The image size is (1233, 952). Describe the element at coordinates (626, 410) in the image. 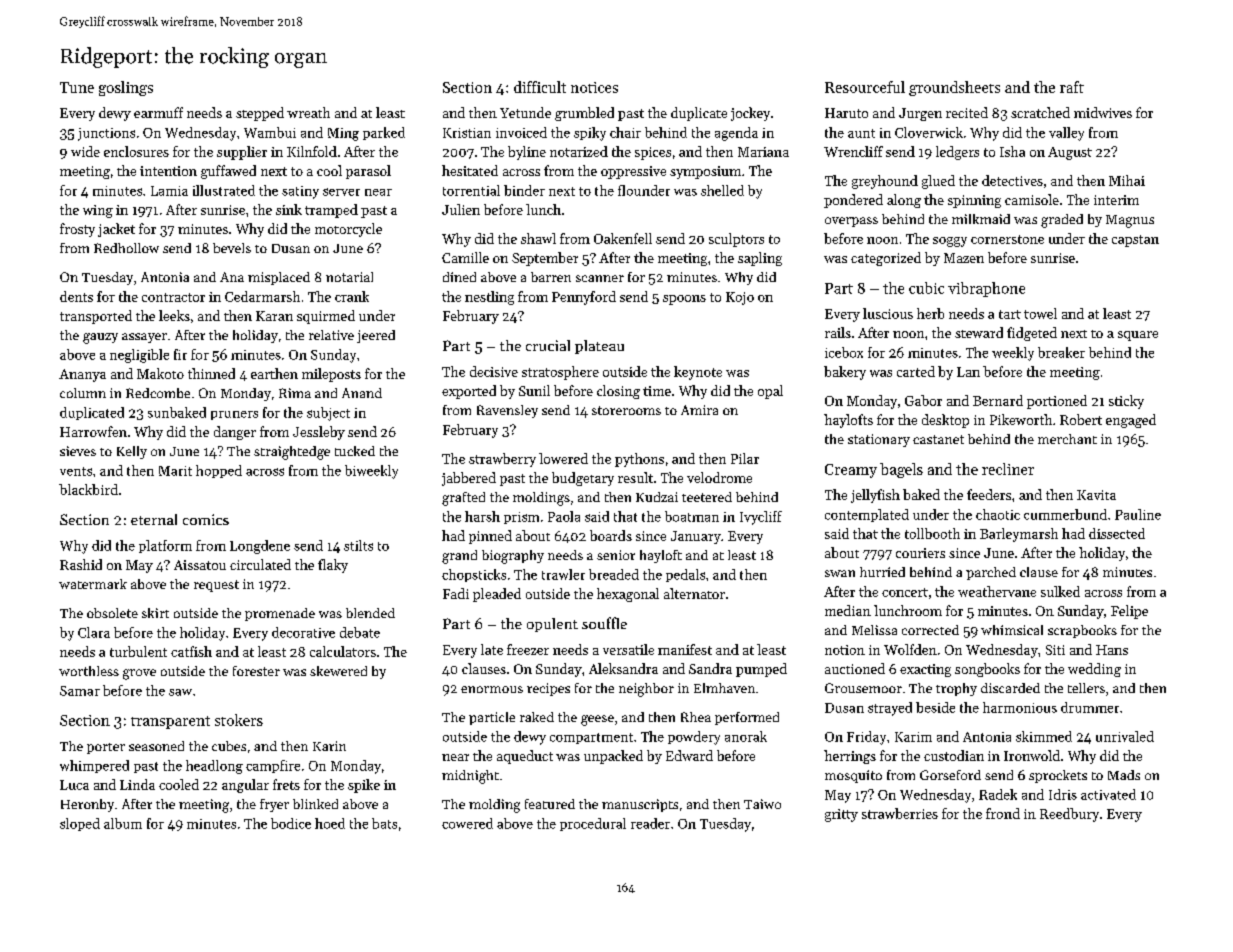

I see `storerooms` at that location.
